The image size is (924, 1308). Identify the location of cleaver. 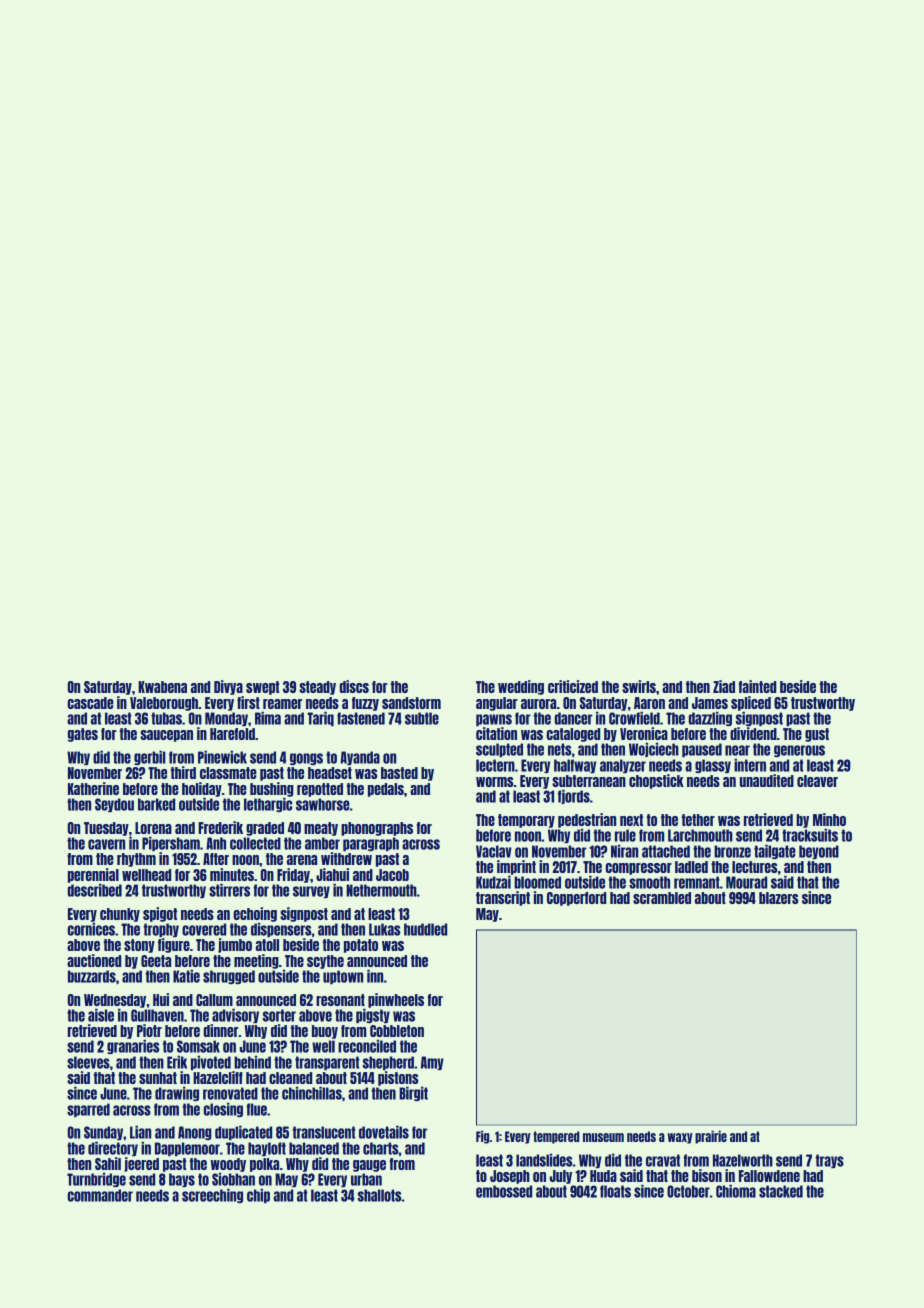
(817, 781).
